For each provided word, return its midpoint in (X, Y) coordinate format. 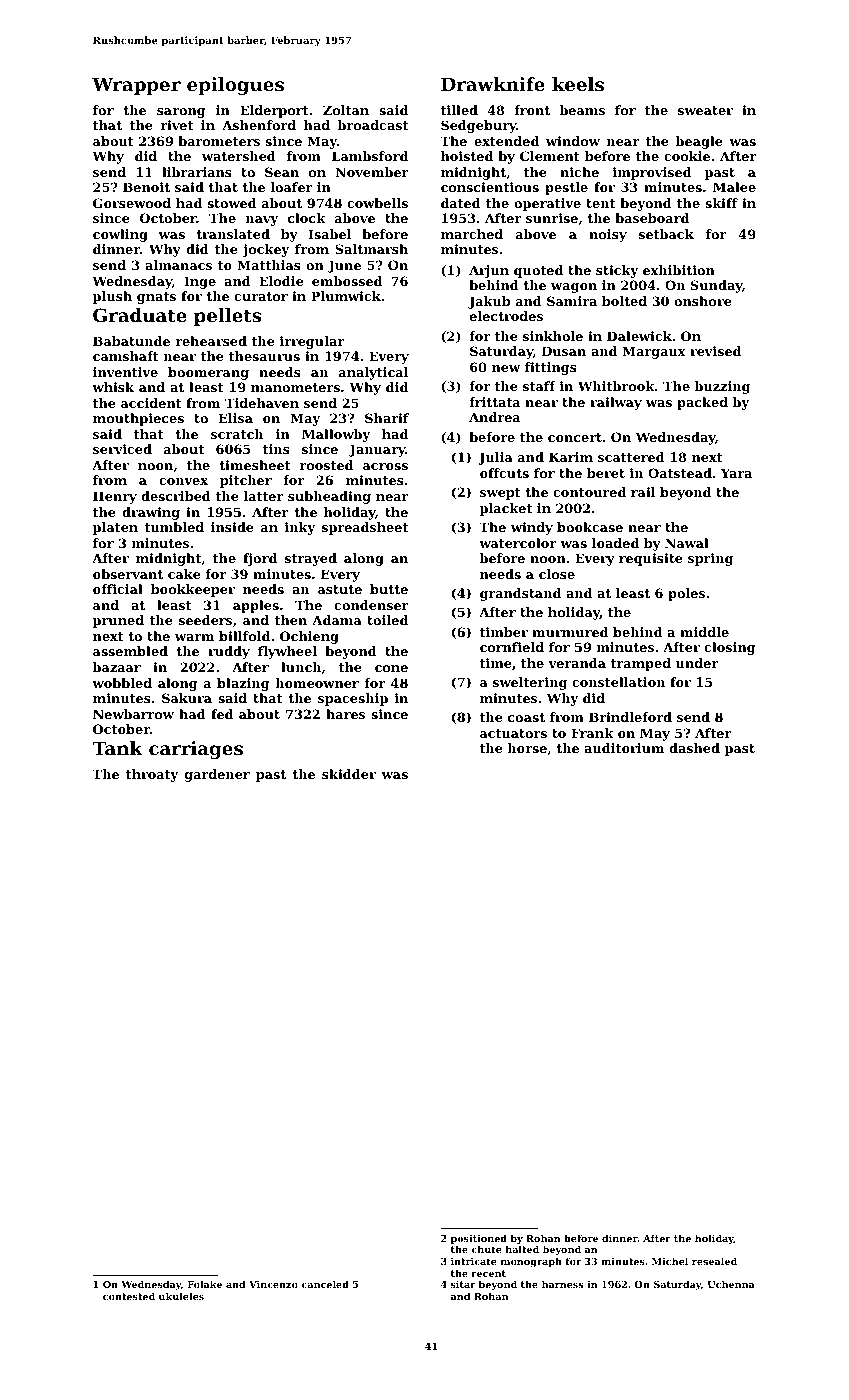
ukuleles (181, 1296)
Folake (205, 1284)
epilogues (235, 86)
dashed (694, 748)
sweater (705, 110)
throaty (152, 775)
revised (715, 351)
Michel (670, 1261)
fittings (551, 368)
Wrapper (136, 86)
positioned (479, 1239)
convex (183, 481)
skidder (349, 774)
